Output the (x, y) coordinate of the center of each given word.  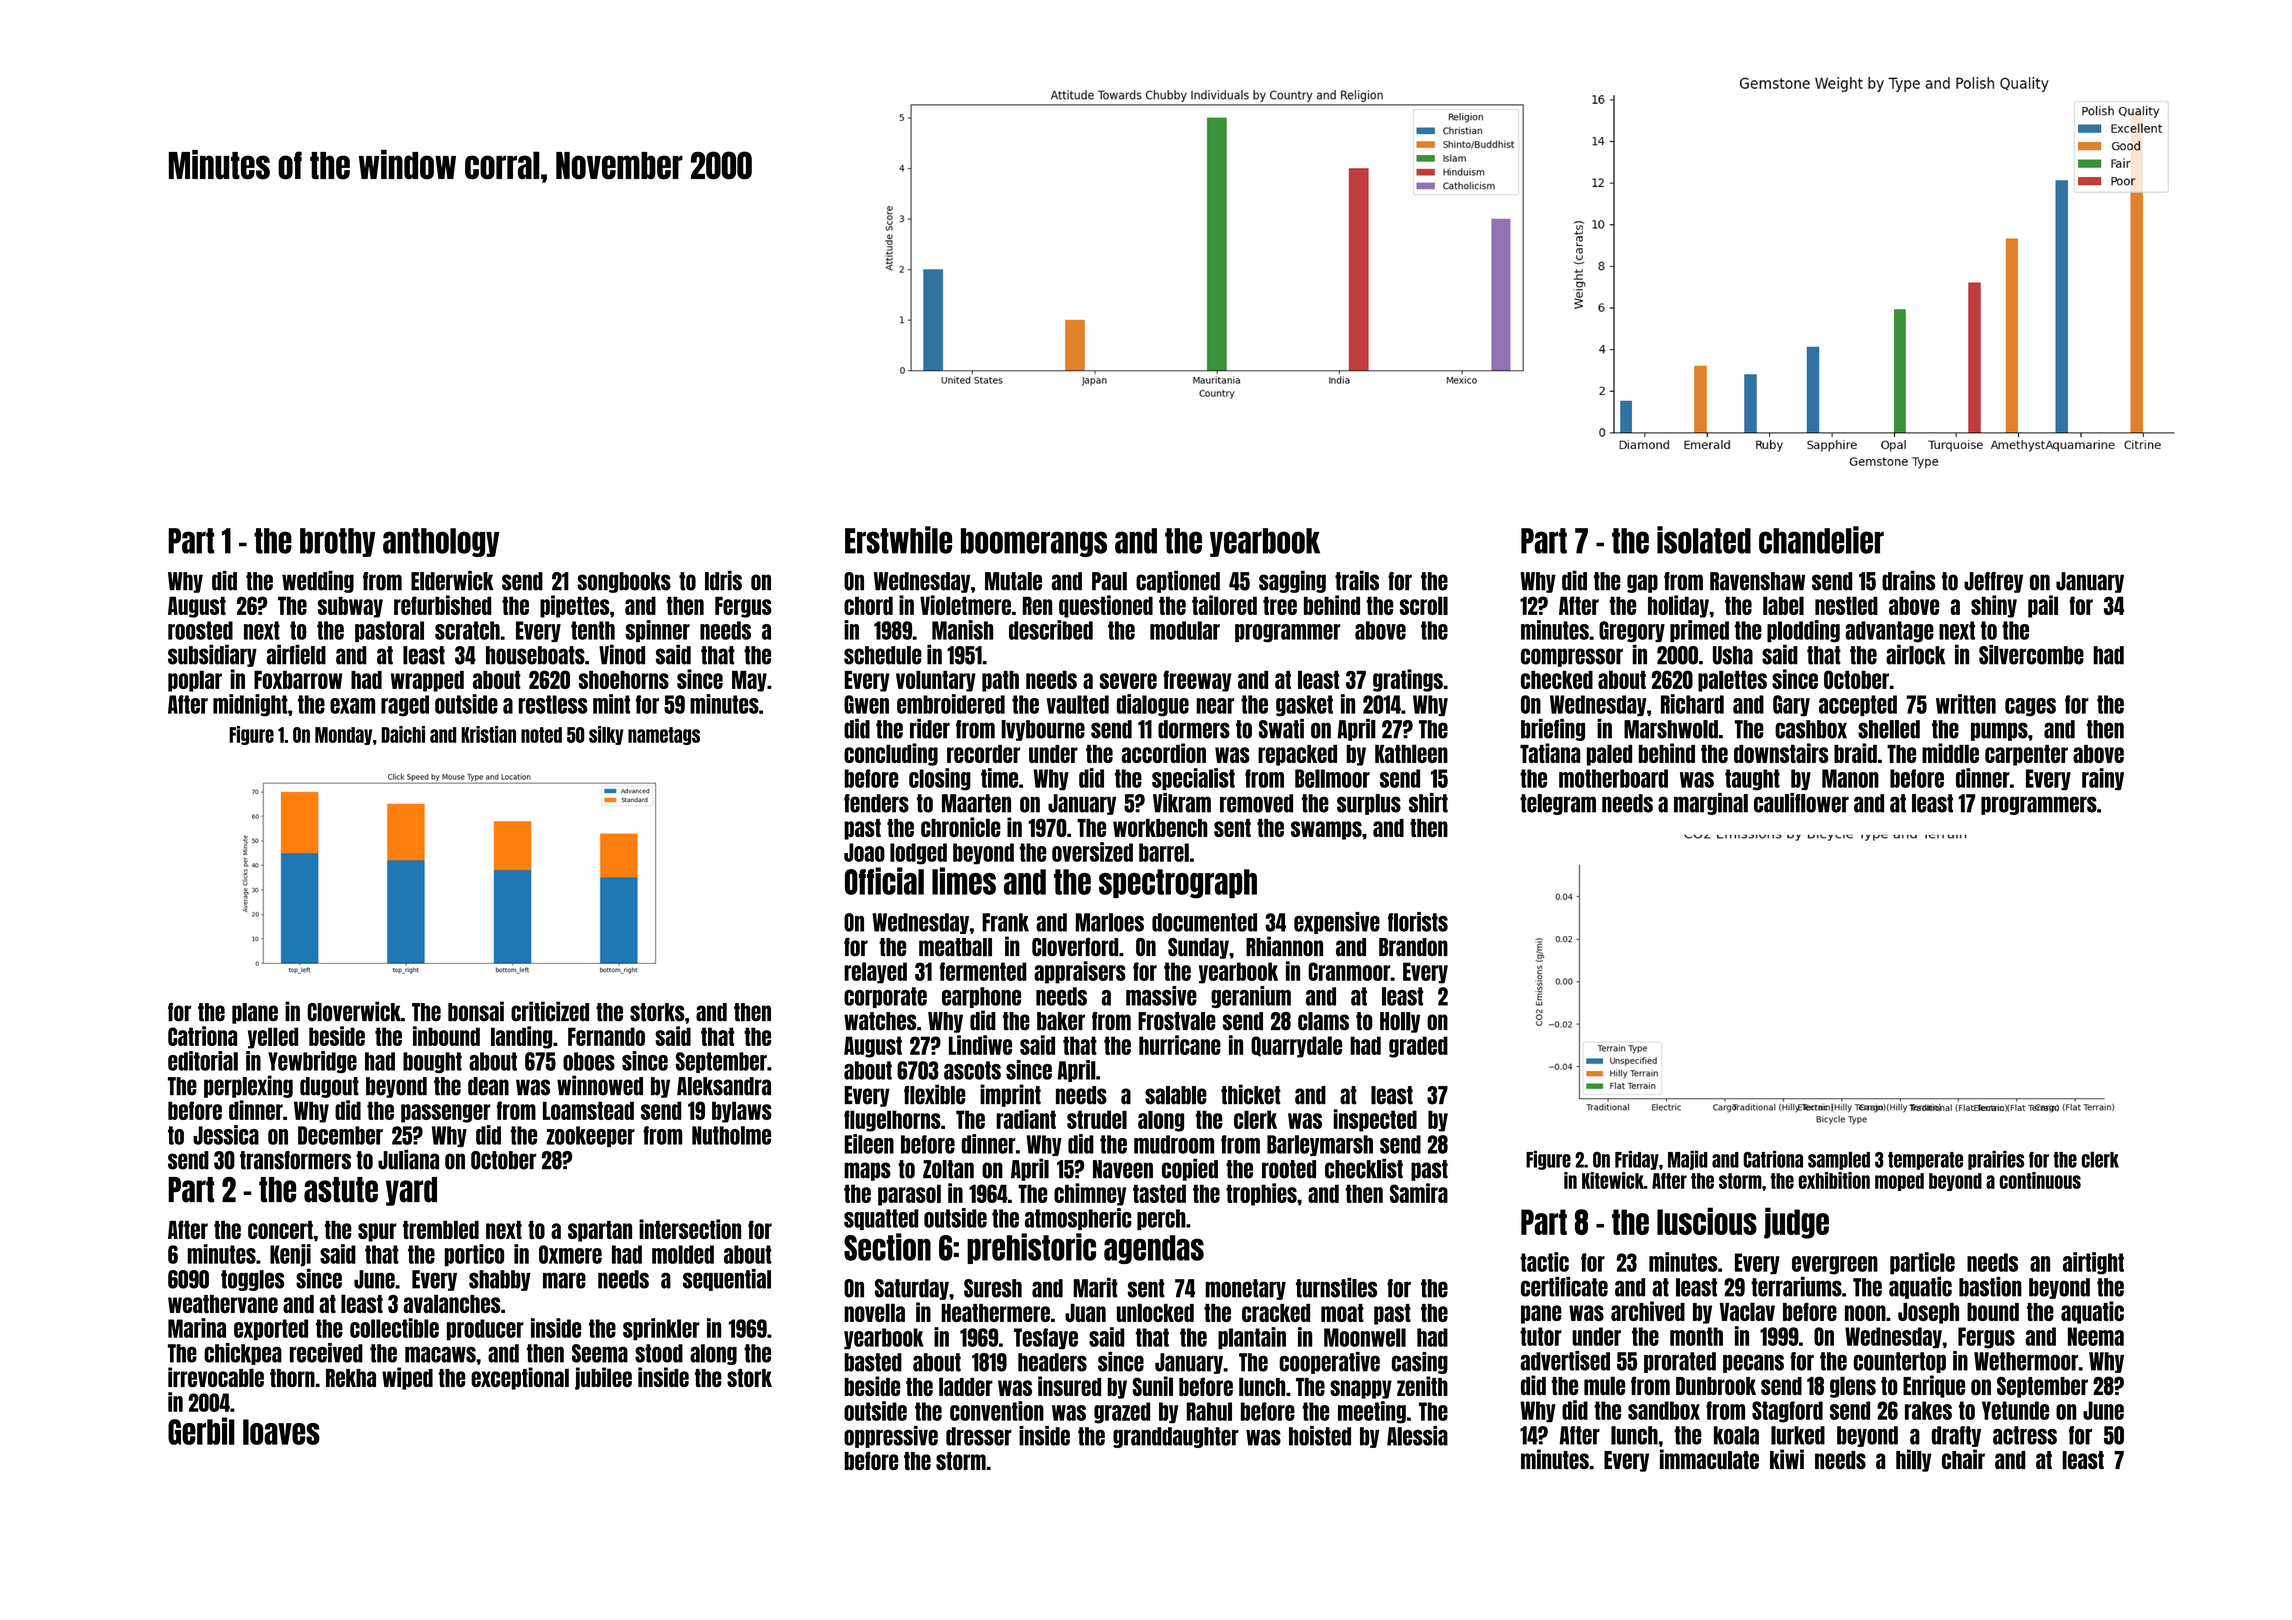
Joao (864, 852)
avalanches (452, 1303)
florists (1418, 922)
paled (1609, 755)
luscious (1707, 1221)
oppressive (891, 1437)
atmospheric (1078, 1219)
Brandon (1413, 947)
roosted (200, 630)
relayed (875, 973)
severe (1128, 681)
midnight (250, 705)
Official (884, 881)
